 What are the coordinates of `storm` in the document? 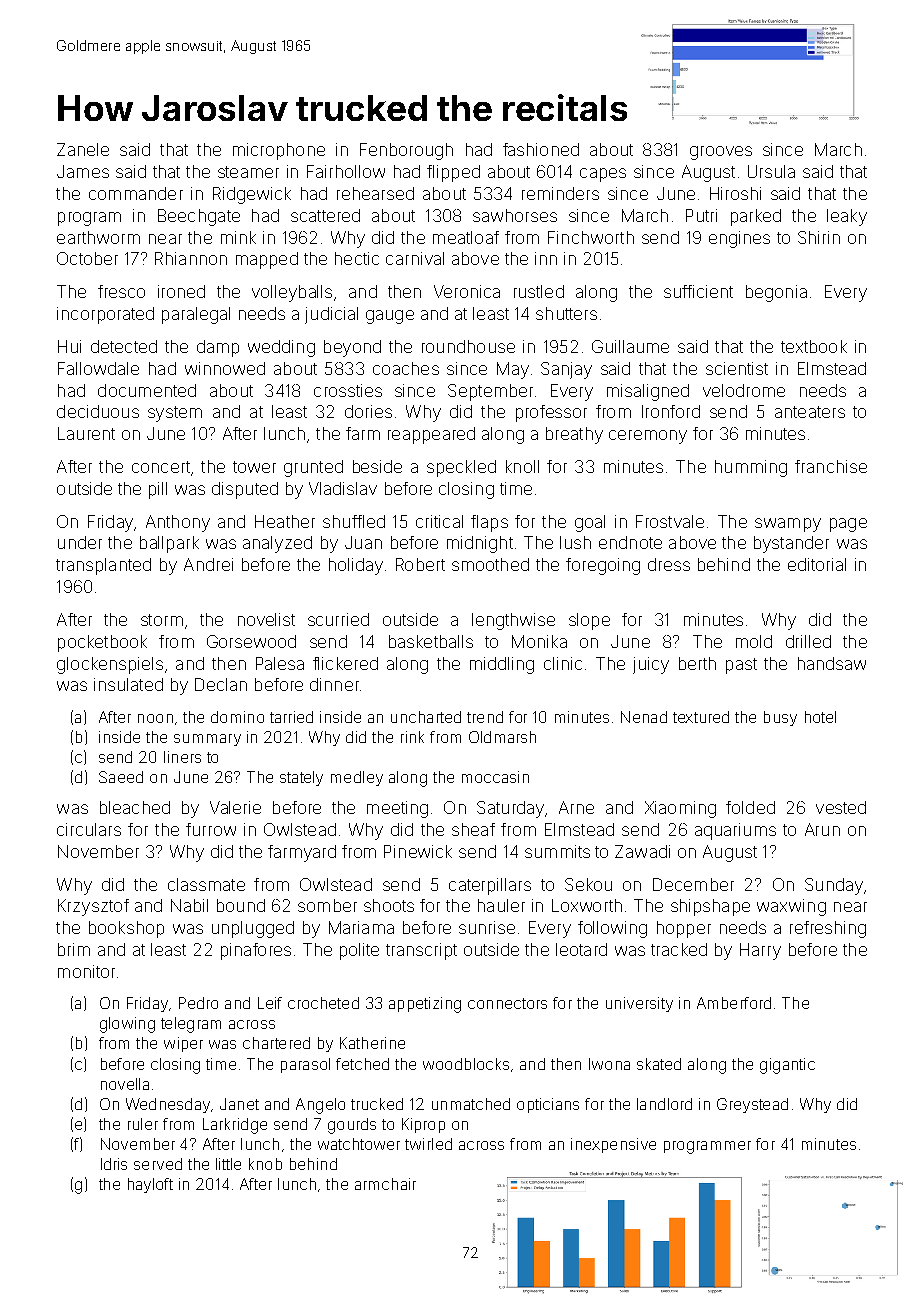 It's located at (162, 620).
